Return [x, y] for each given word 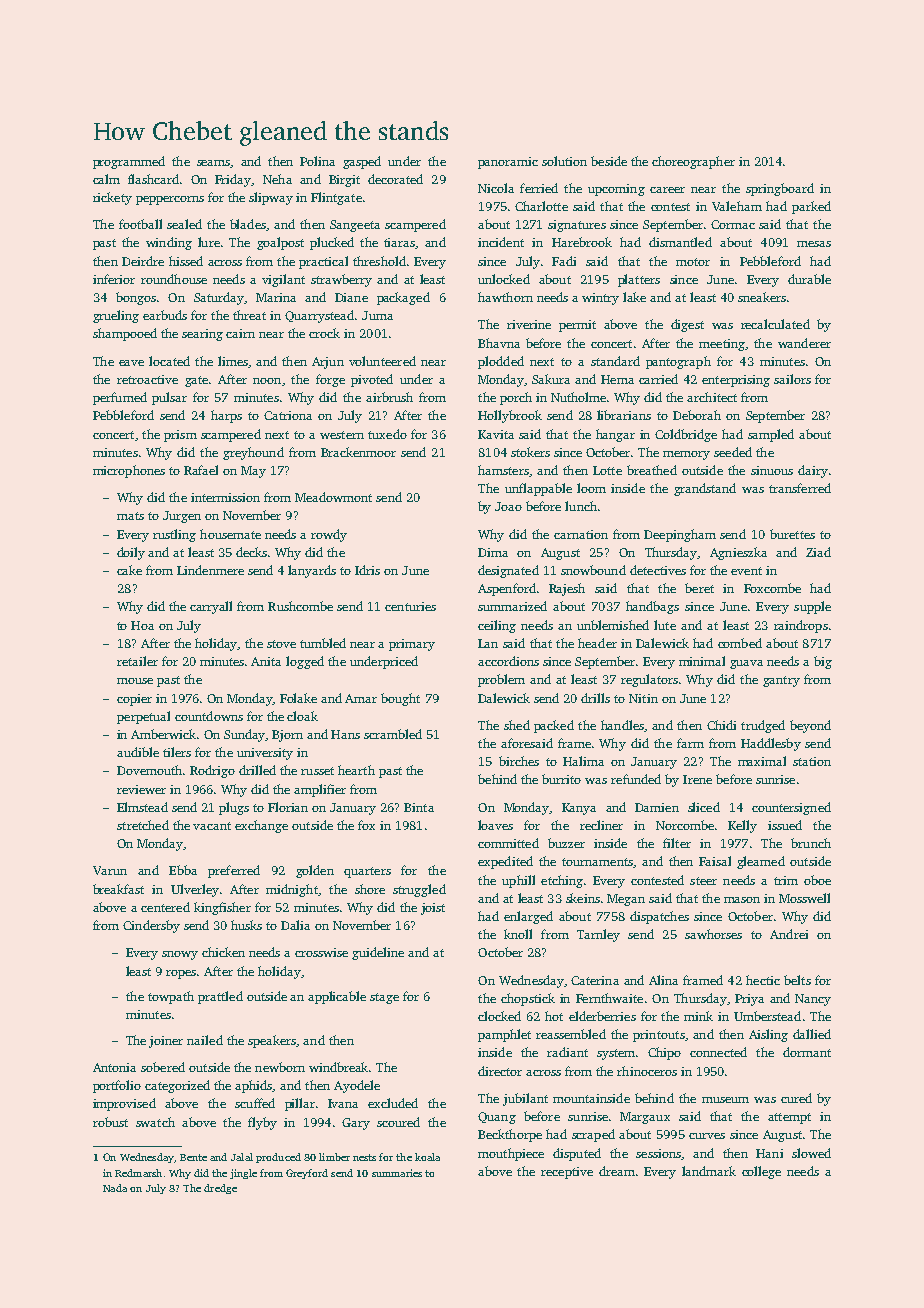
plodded [501, 362]
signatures [577, 226]
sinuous [772, 470]
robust [110, 1122]
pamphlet [504, 1035]
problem [501, 680]
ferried [539, 188]
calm [106, 179]
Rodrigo [212, 771]
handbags [652, 607]
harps [226, 416]
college [761, 1172]
